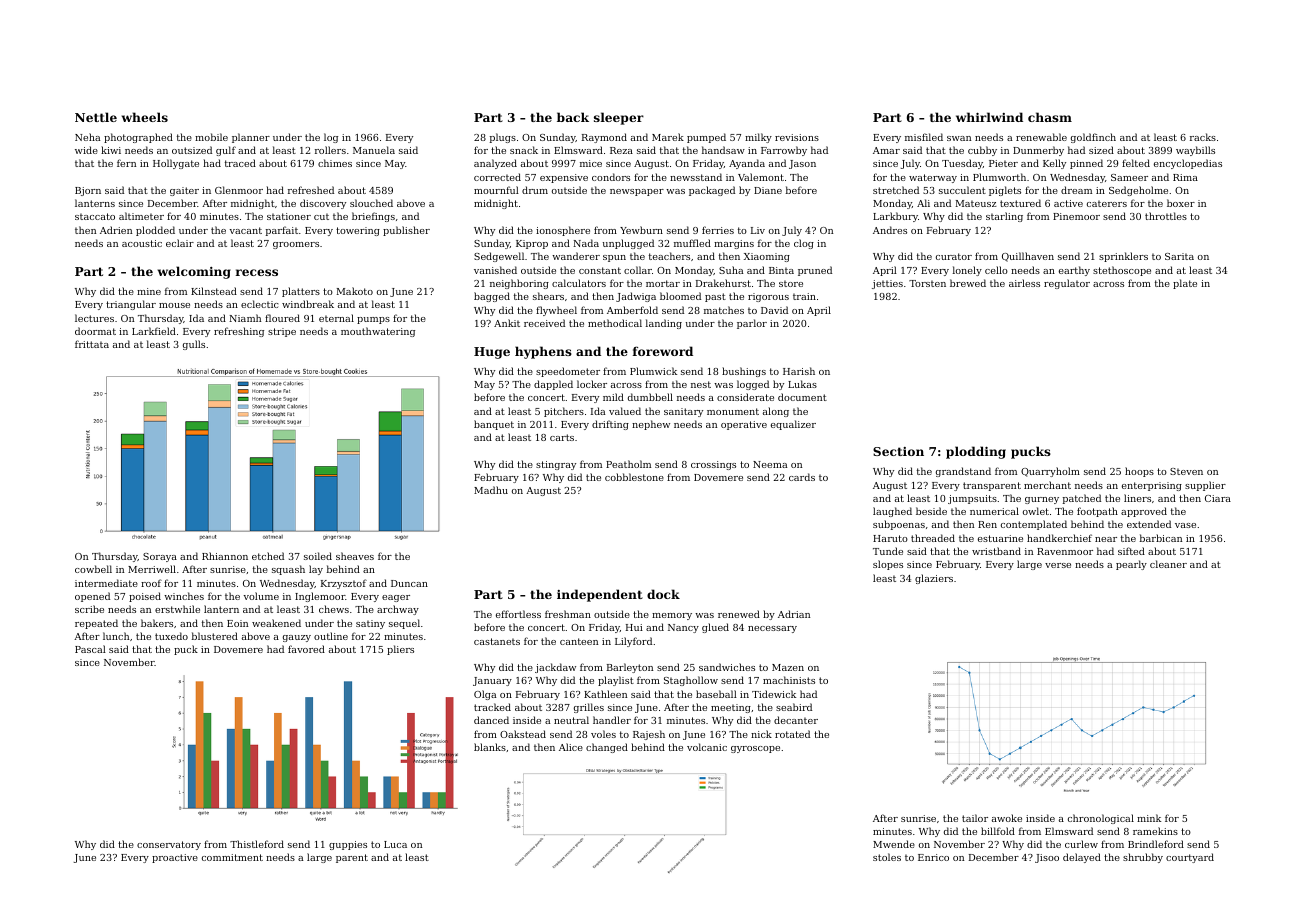 This image has width=1308, height=924. I want to click on Madhu, so click(491, 490).
